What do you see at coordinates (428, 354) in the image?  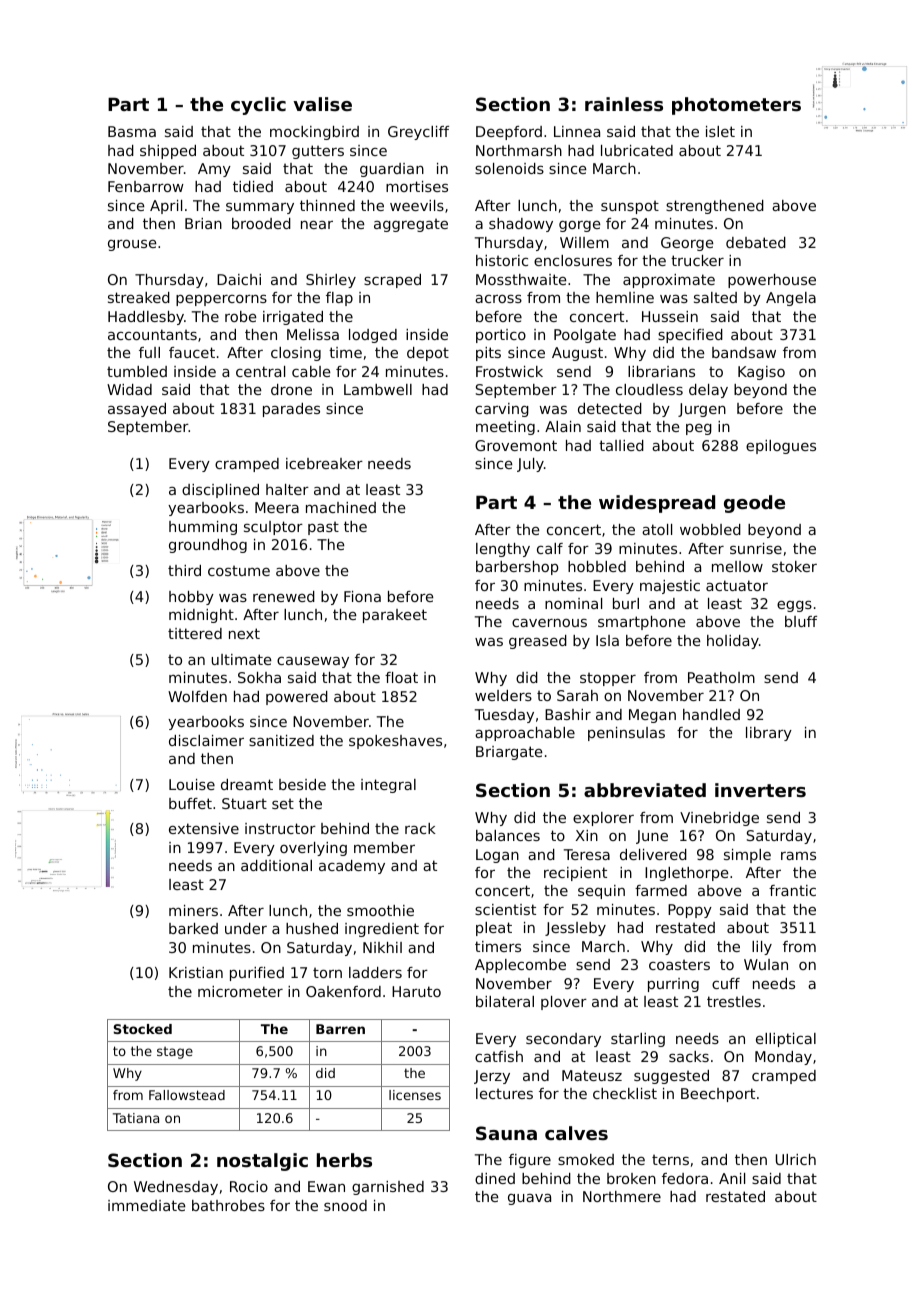 I see `depot` at bounding box center [428, 354].
